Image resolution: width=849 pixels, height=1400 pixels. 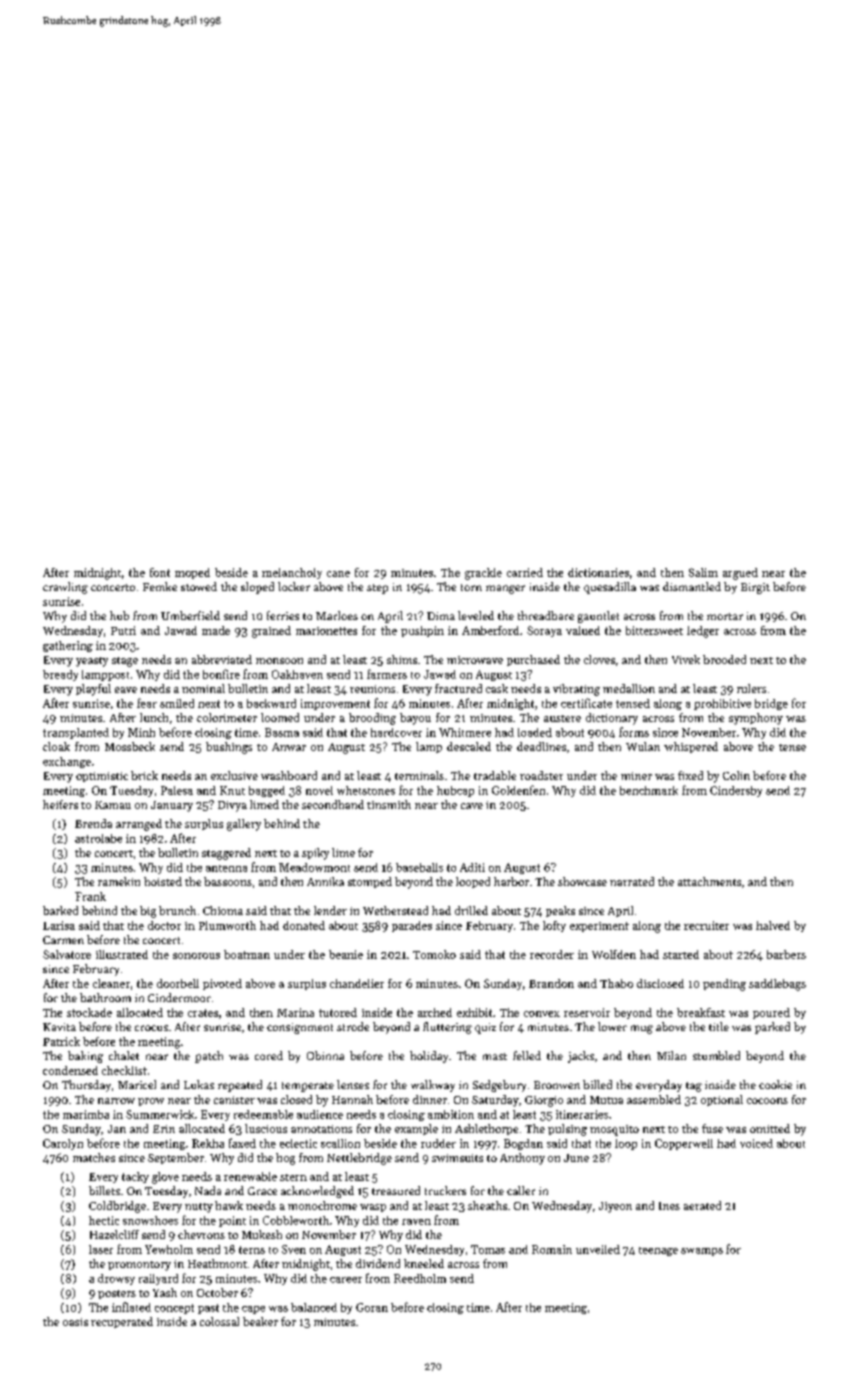 What do you see at coordinates (75, 1322) in the screenshot?
I see `oasis` at bounding box center [75, 1322].
